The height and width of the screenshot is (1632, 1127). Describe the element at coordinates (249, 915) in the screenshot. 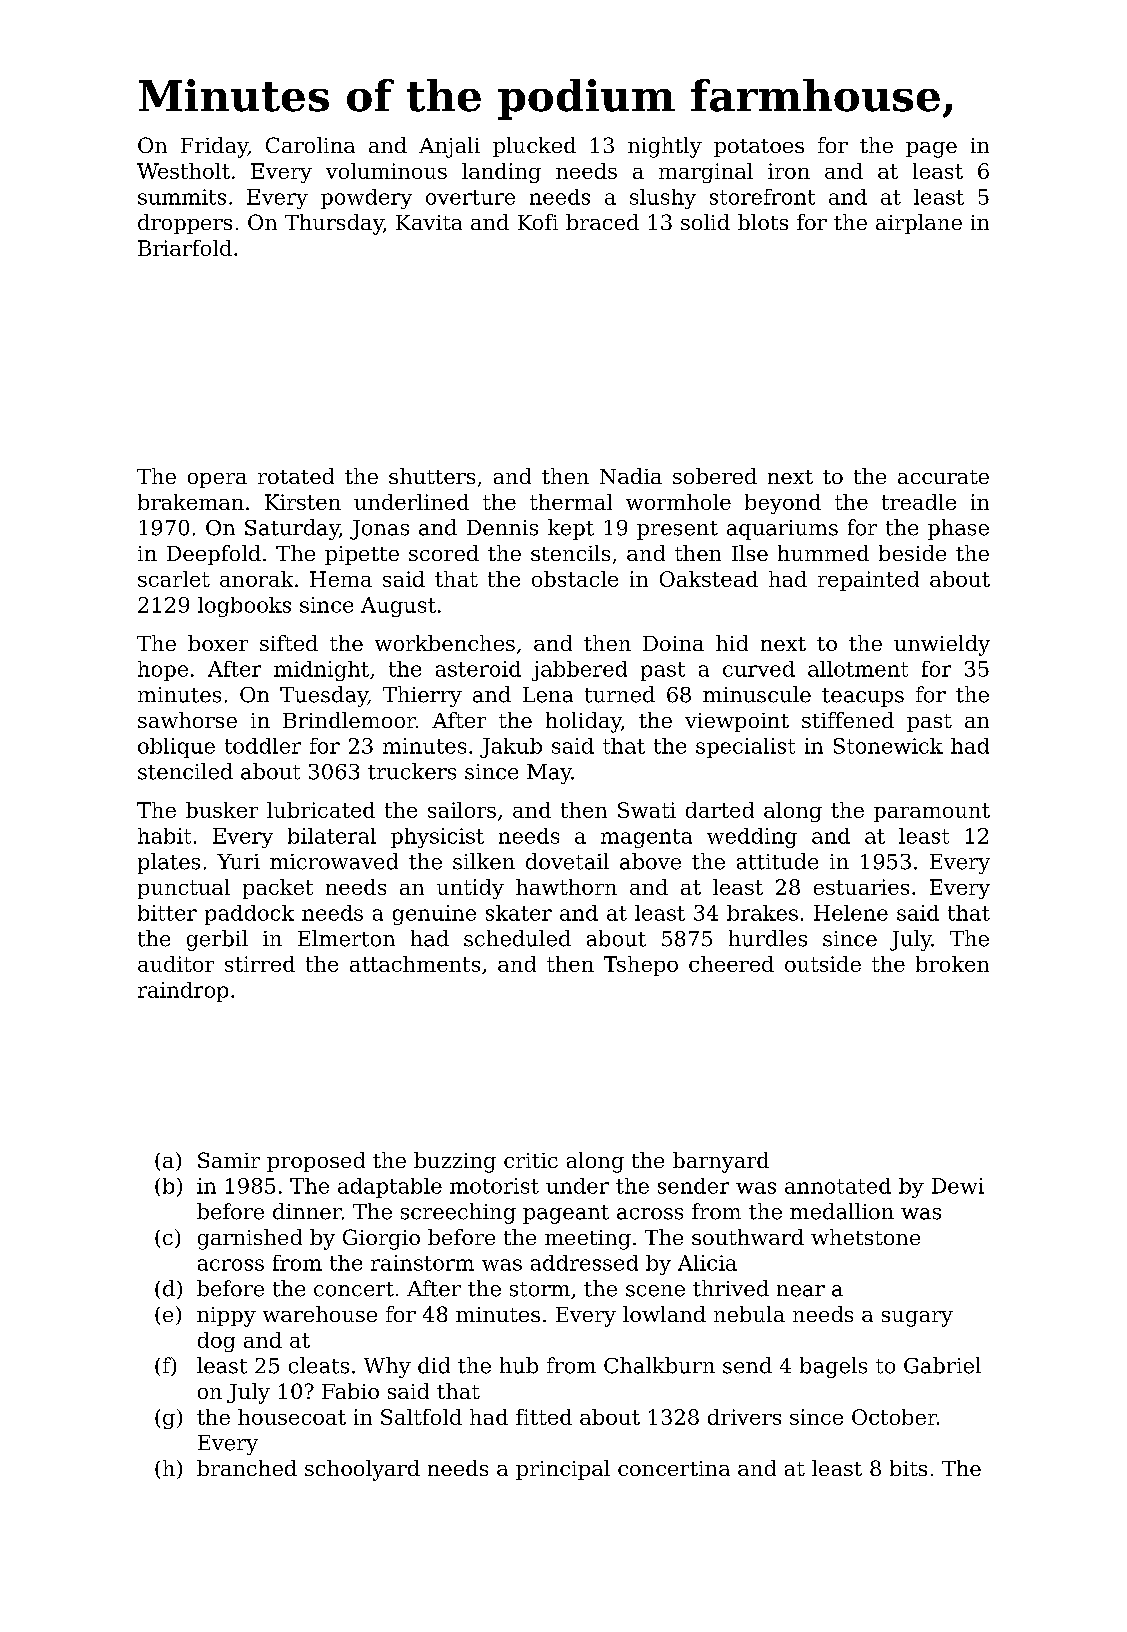

I see `paddock` at that location.
